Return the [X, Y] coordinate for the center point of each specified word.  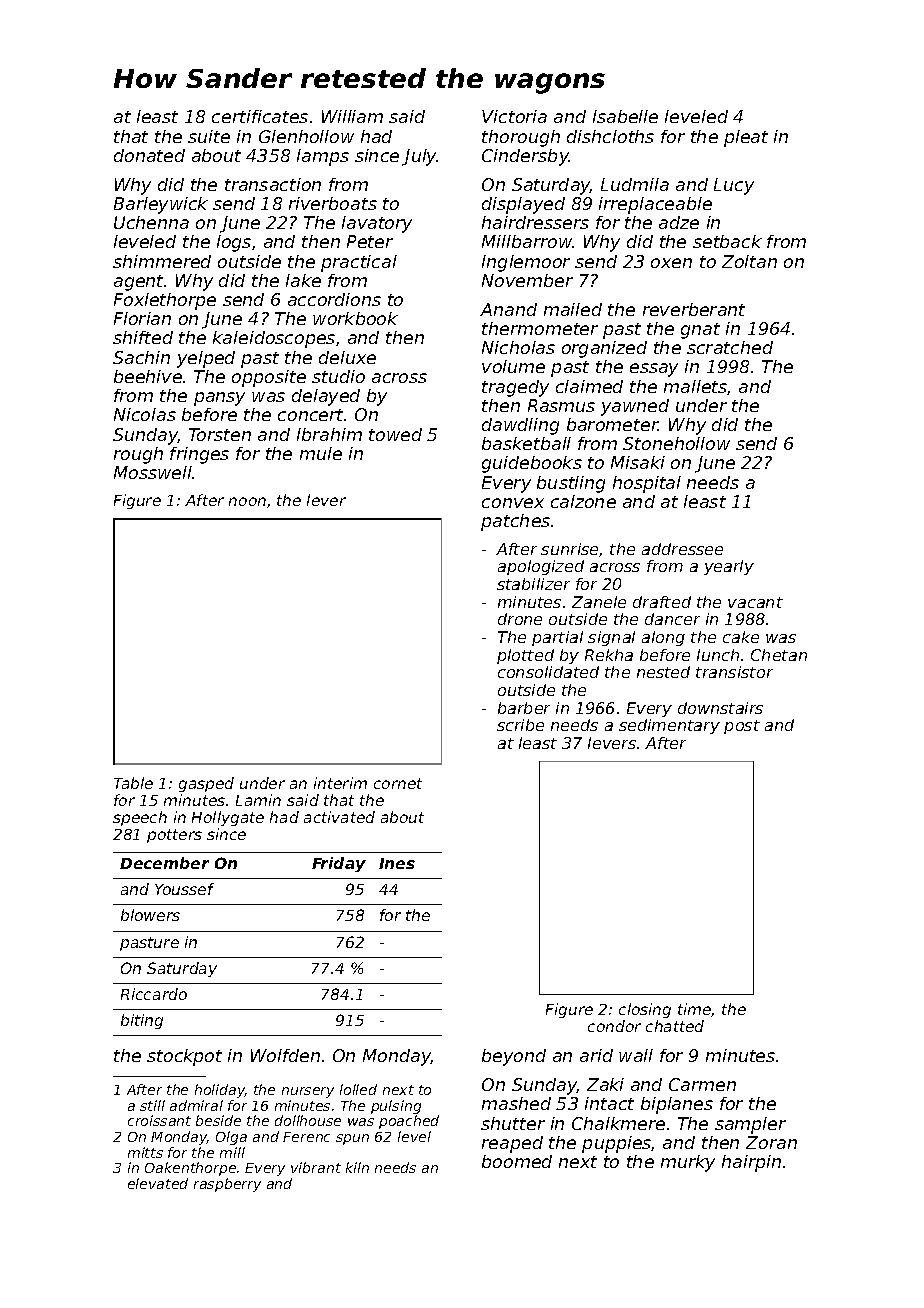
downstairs [720, 708]
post [742, 727]
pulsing [396, 1107]
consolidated [548, 672]
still [152, 1105]
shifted [143, 337]
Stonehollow [676, 443]
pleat [746, 138]
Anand [508, 309]
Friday [339, 864]
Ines [397, 863]
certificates [260, 116]
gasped [206, 784]
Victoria [514, 116]
